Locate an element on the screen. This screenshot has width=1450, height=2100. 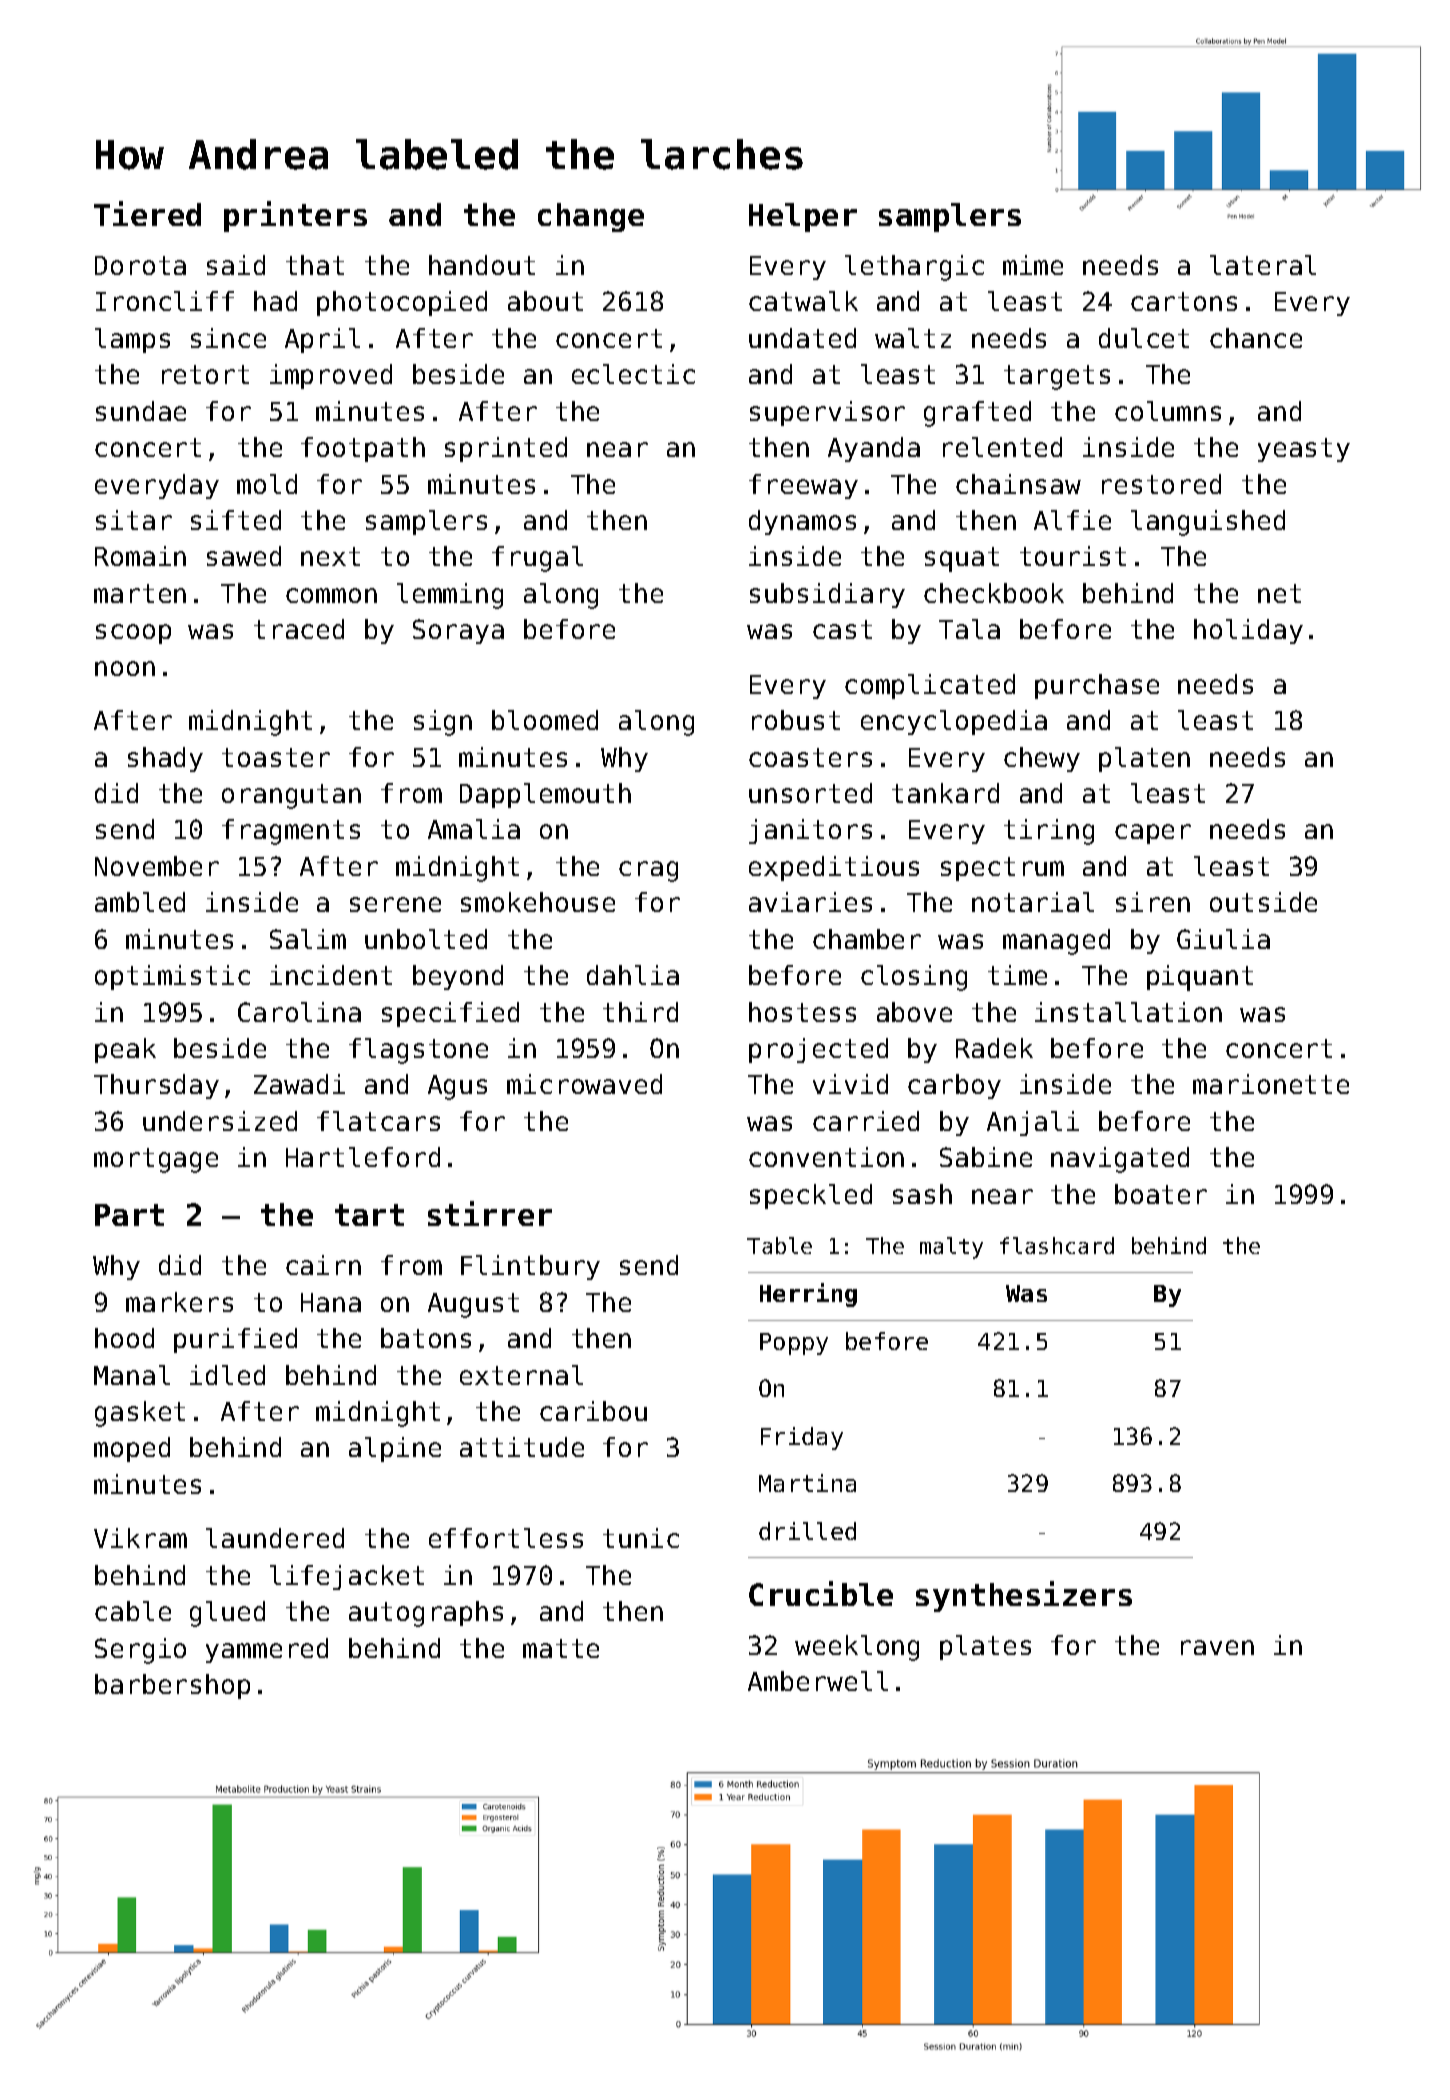
matte is located at coordinates (561, 1648).
